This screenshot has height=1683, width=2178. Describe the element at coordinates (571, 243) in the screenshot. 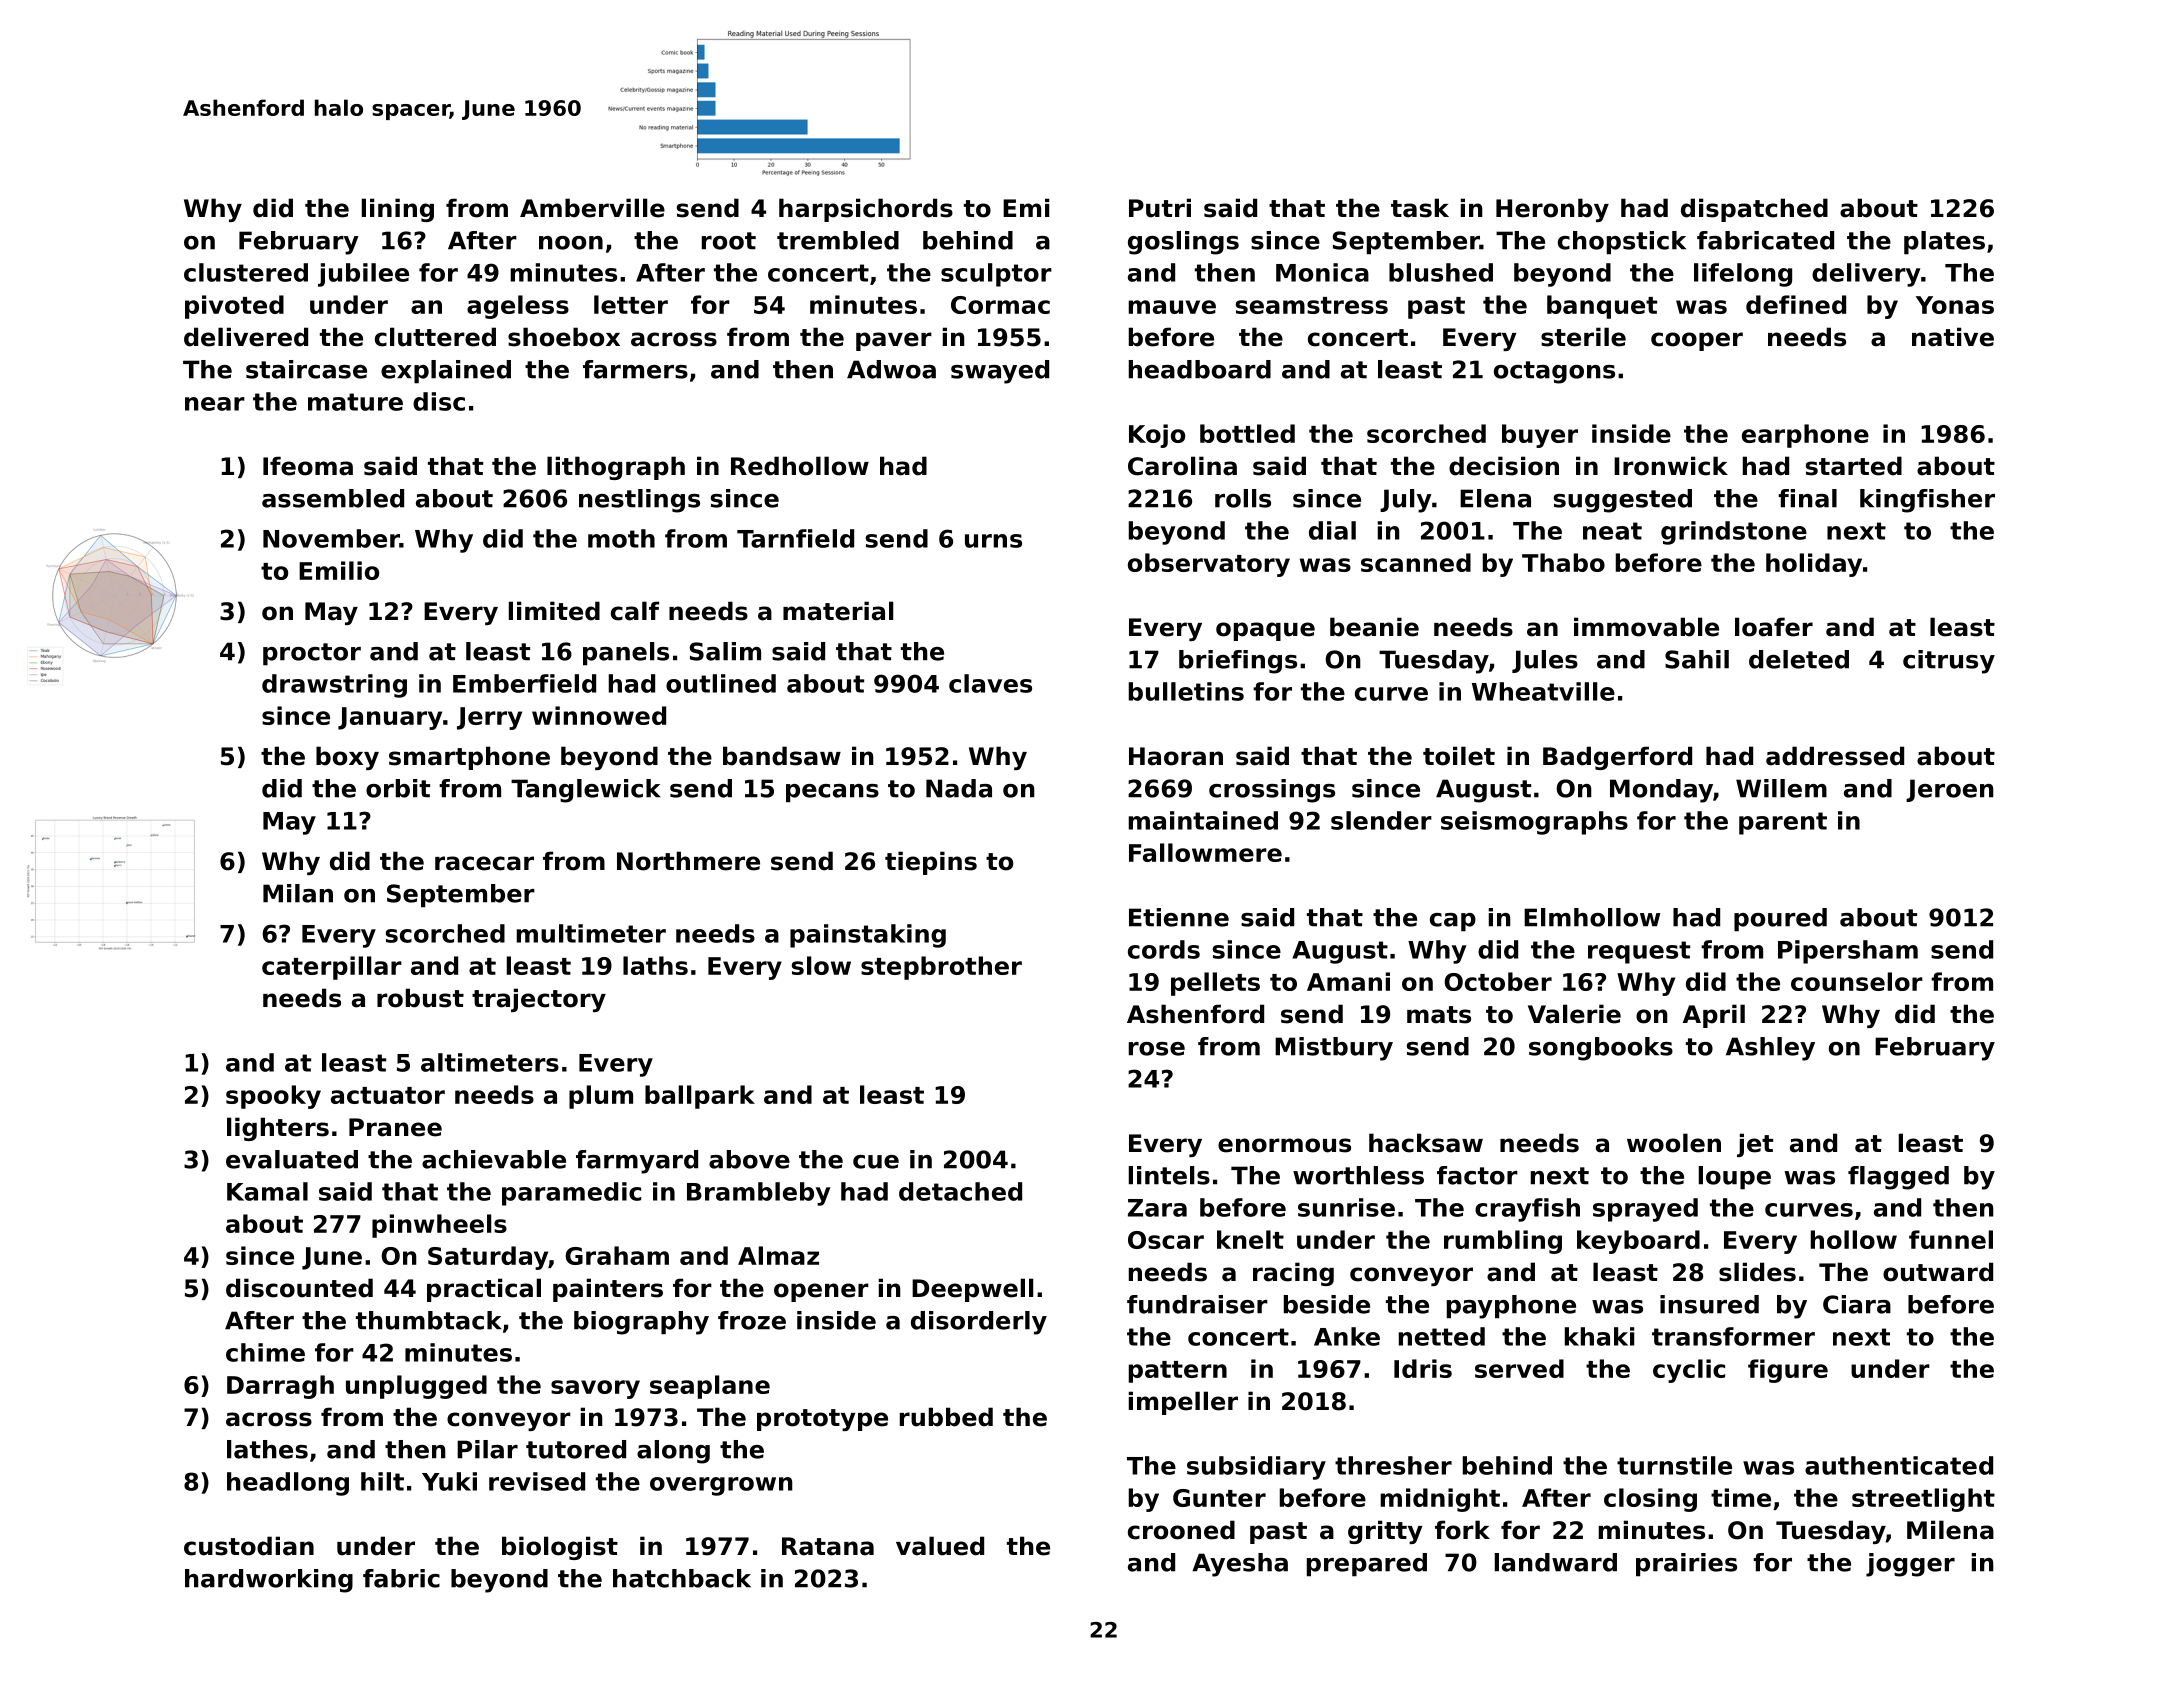

I see `noon` at that location.
